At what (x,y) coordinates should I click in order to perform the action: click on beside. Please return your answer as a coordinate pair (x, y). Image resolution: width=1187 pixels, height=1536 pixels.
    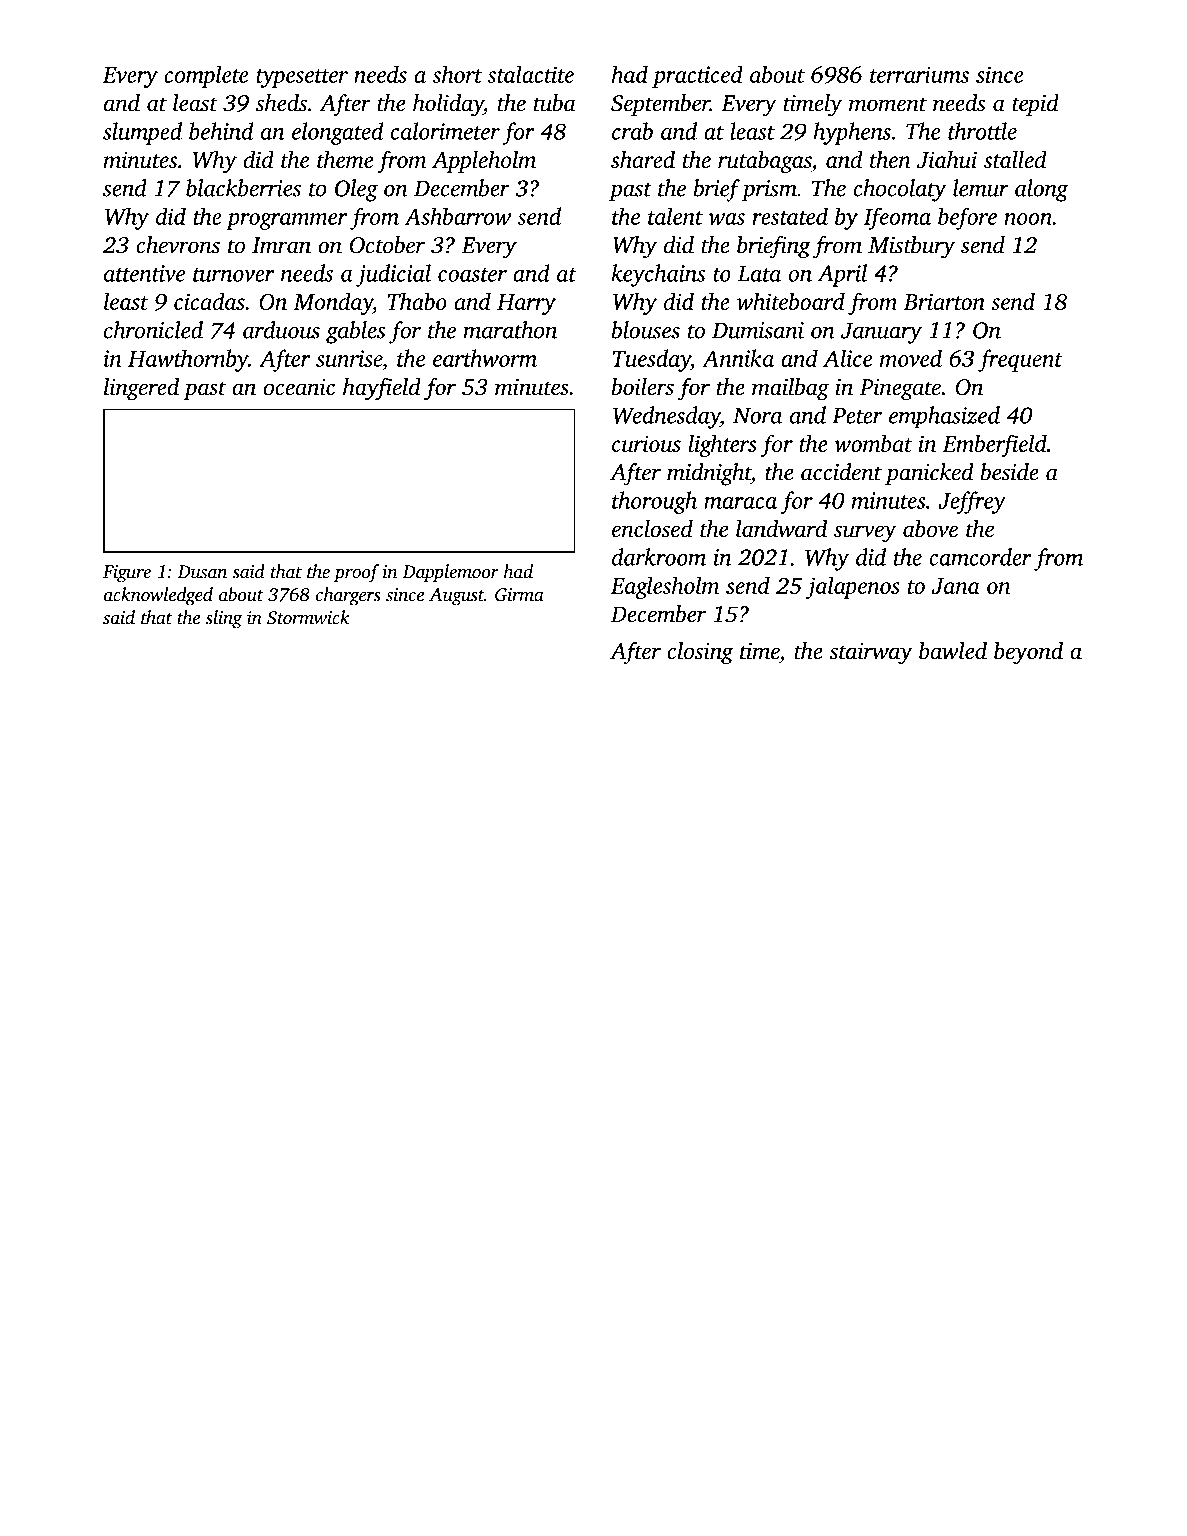
    Looking at the image, I should click on (1010, 472).
